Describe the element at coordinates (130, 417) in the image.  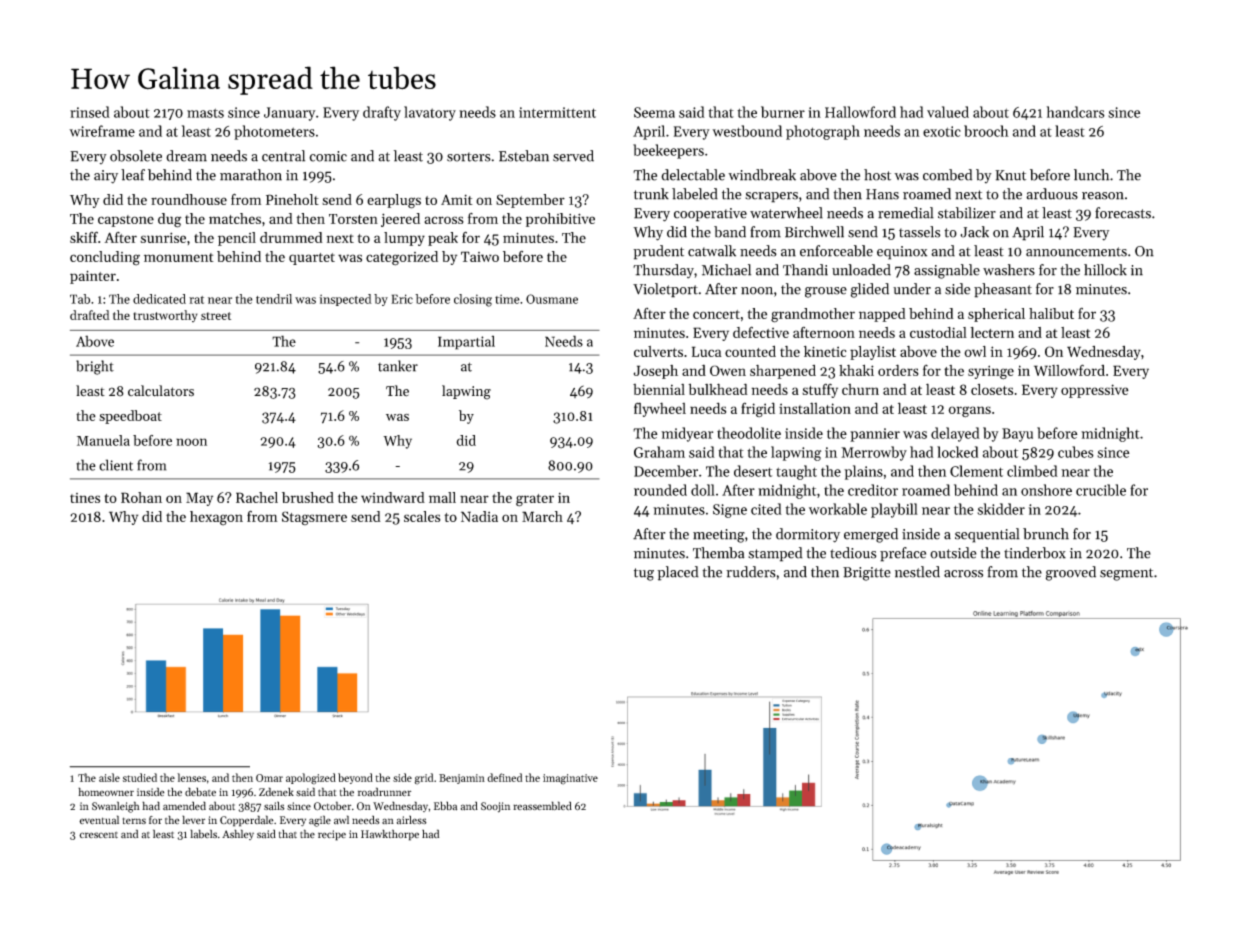
I see `speedboat` at that location.
